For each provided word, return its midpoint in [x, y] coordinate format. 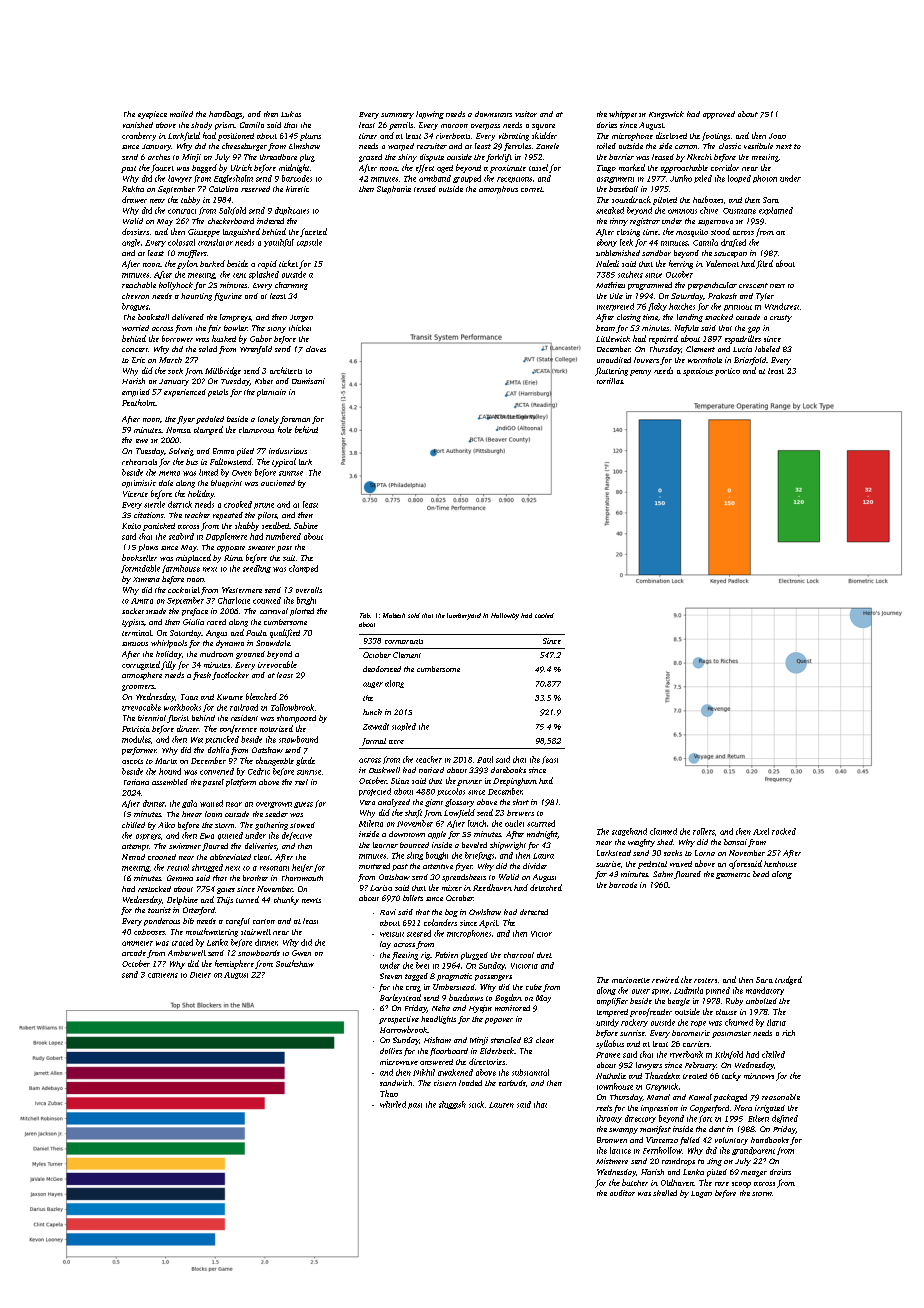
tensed [425, 189]
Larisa [381, 888]
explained [776, 211]
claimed [663, 831]
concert [135, 350]
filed [764, 264]
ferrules [517, 147]
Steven [391, 976]
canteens [163, 975]
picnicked [222, 740]
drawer [134, 199]
